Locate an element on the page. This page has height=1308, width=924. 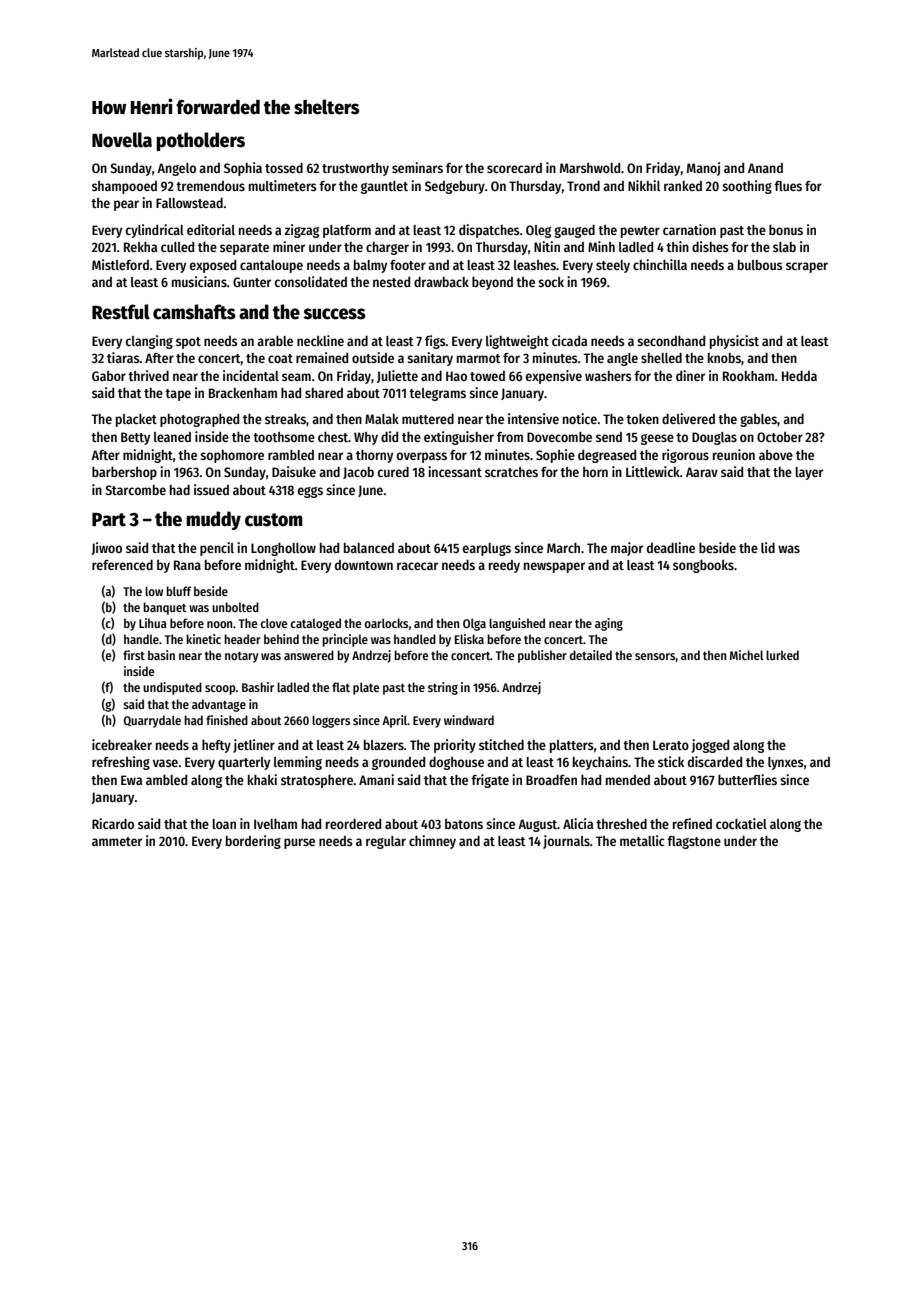
lurked is located at coordinates (782, 655).
